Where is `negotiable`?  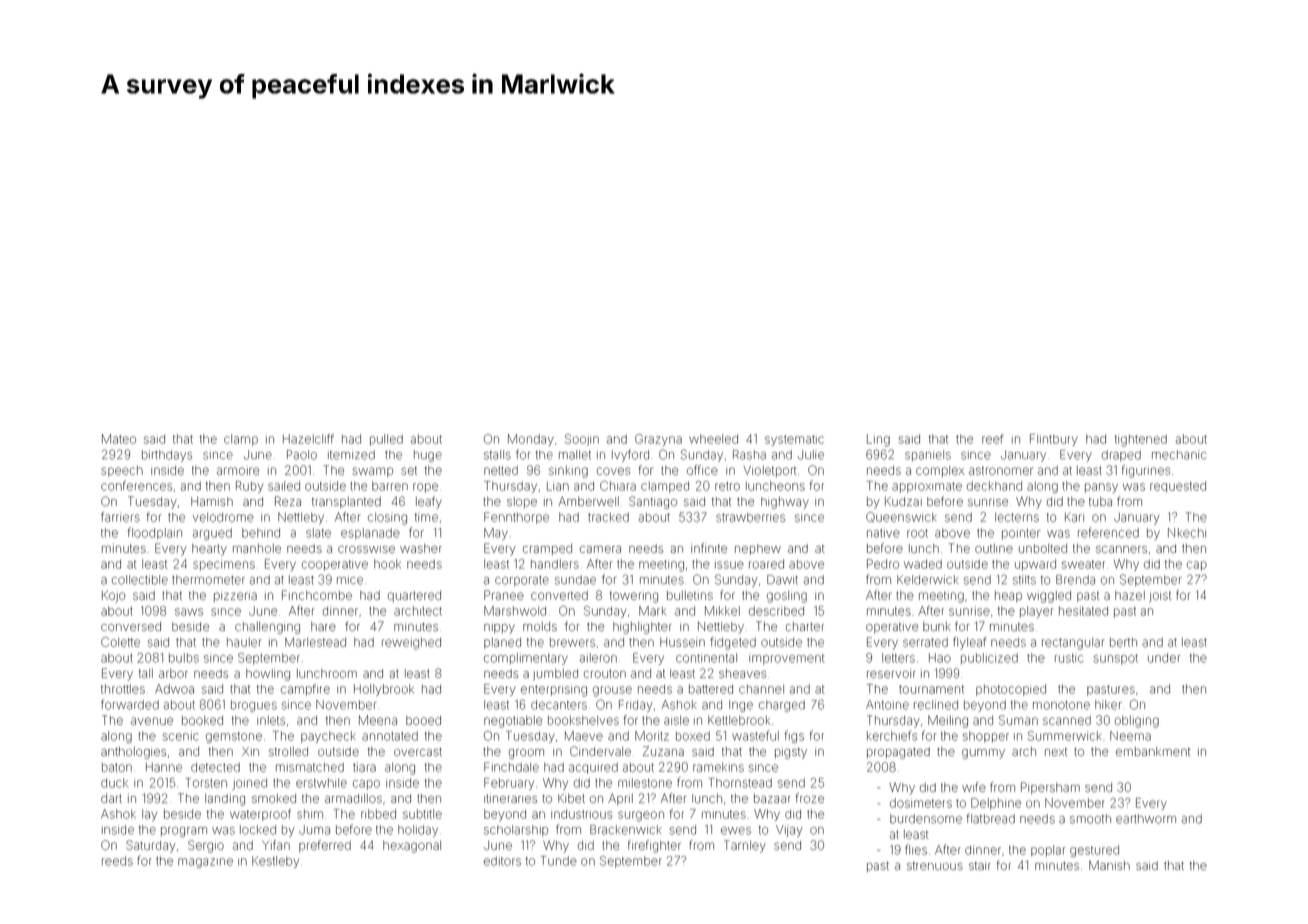
negotiable is located at coordinates (513, 722).
